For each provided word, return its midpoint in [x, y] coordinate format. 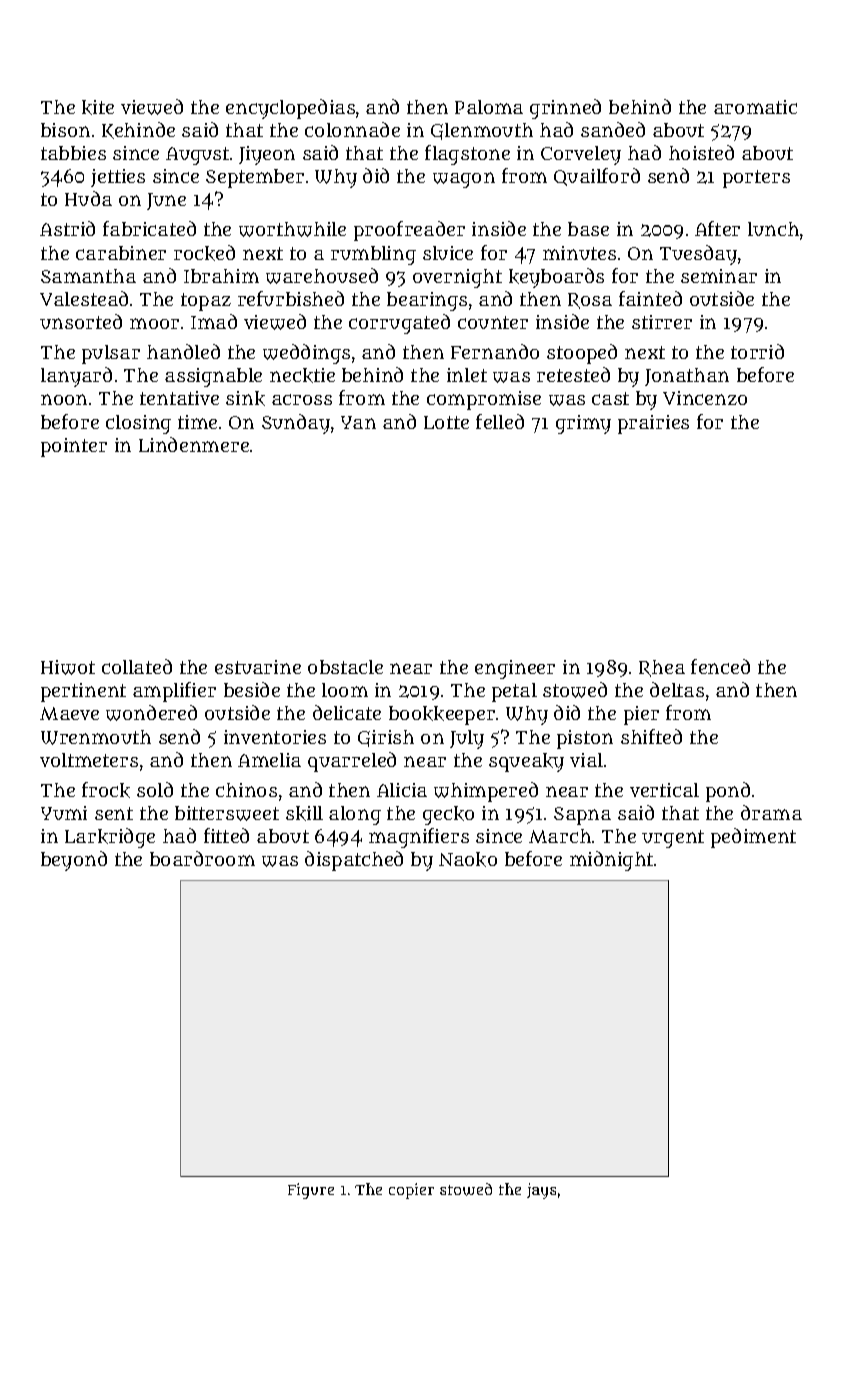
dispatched [354, 861]
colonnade [352, 129]
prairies [653, 424]
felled [500, 421]
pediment [753, 838]
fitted [226, 835]
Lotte [446, 422]
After [717, 228]
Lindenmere [194, 444]
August [197, 156]
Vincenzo [705, 398]
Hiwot [68, 667]
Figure [311, 1191]
